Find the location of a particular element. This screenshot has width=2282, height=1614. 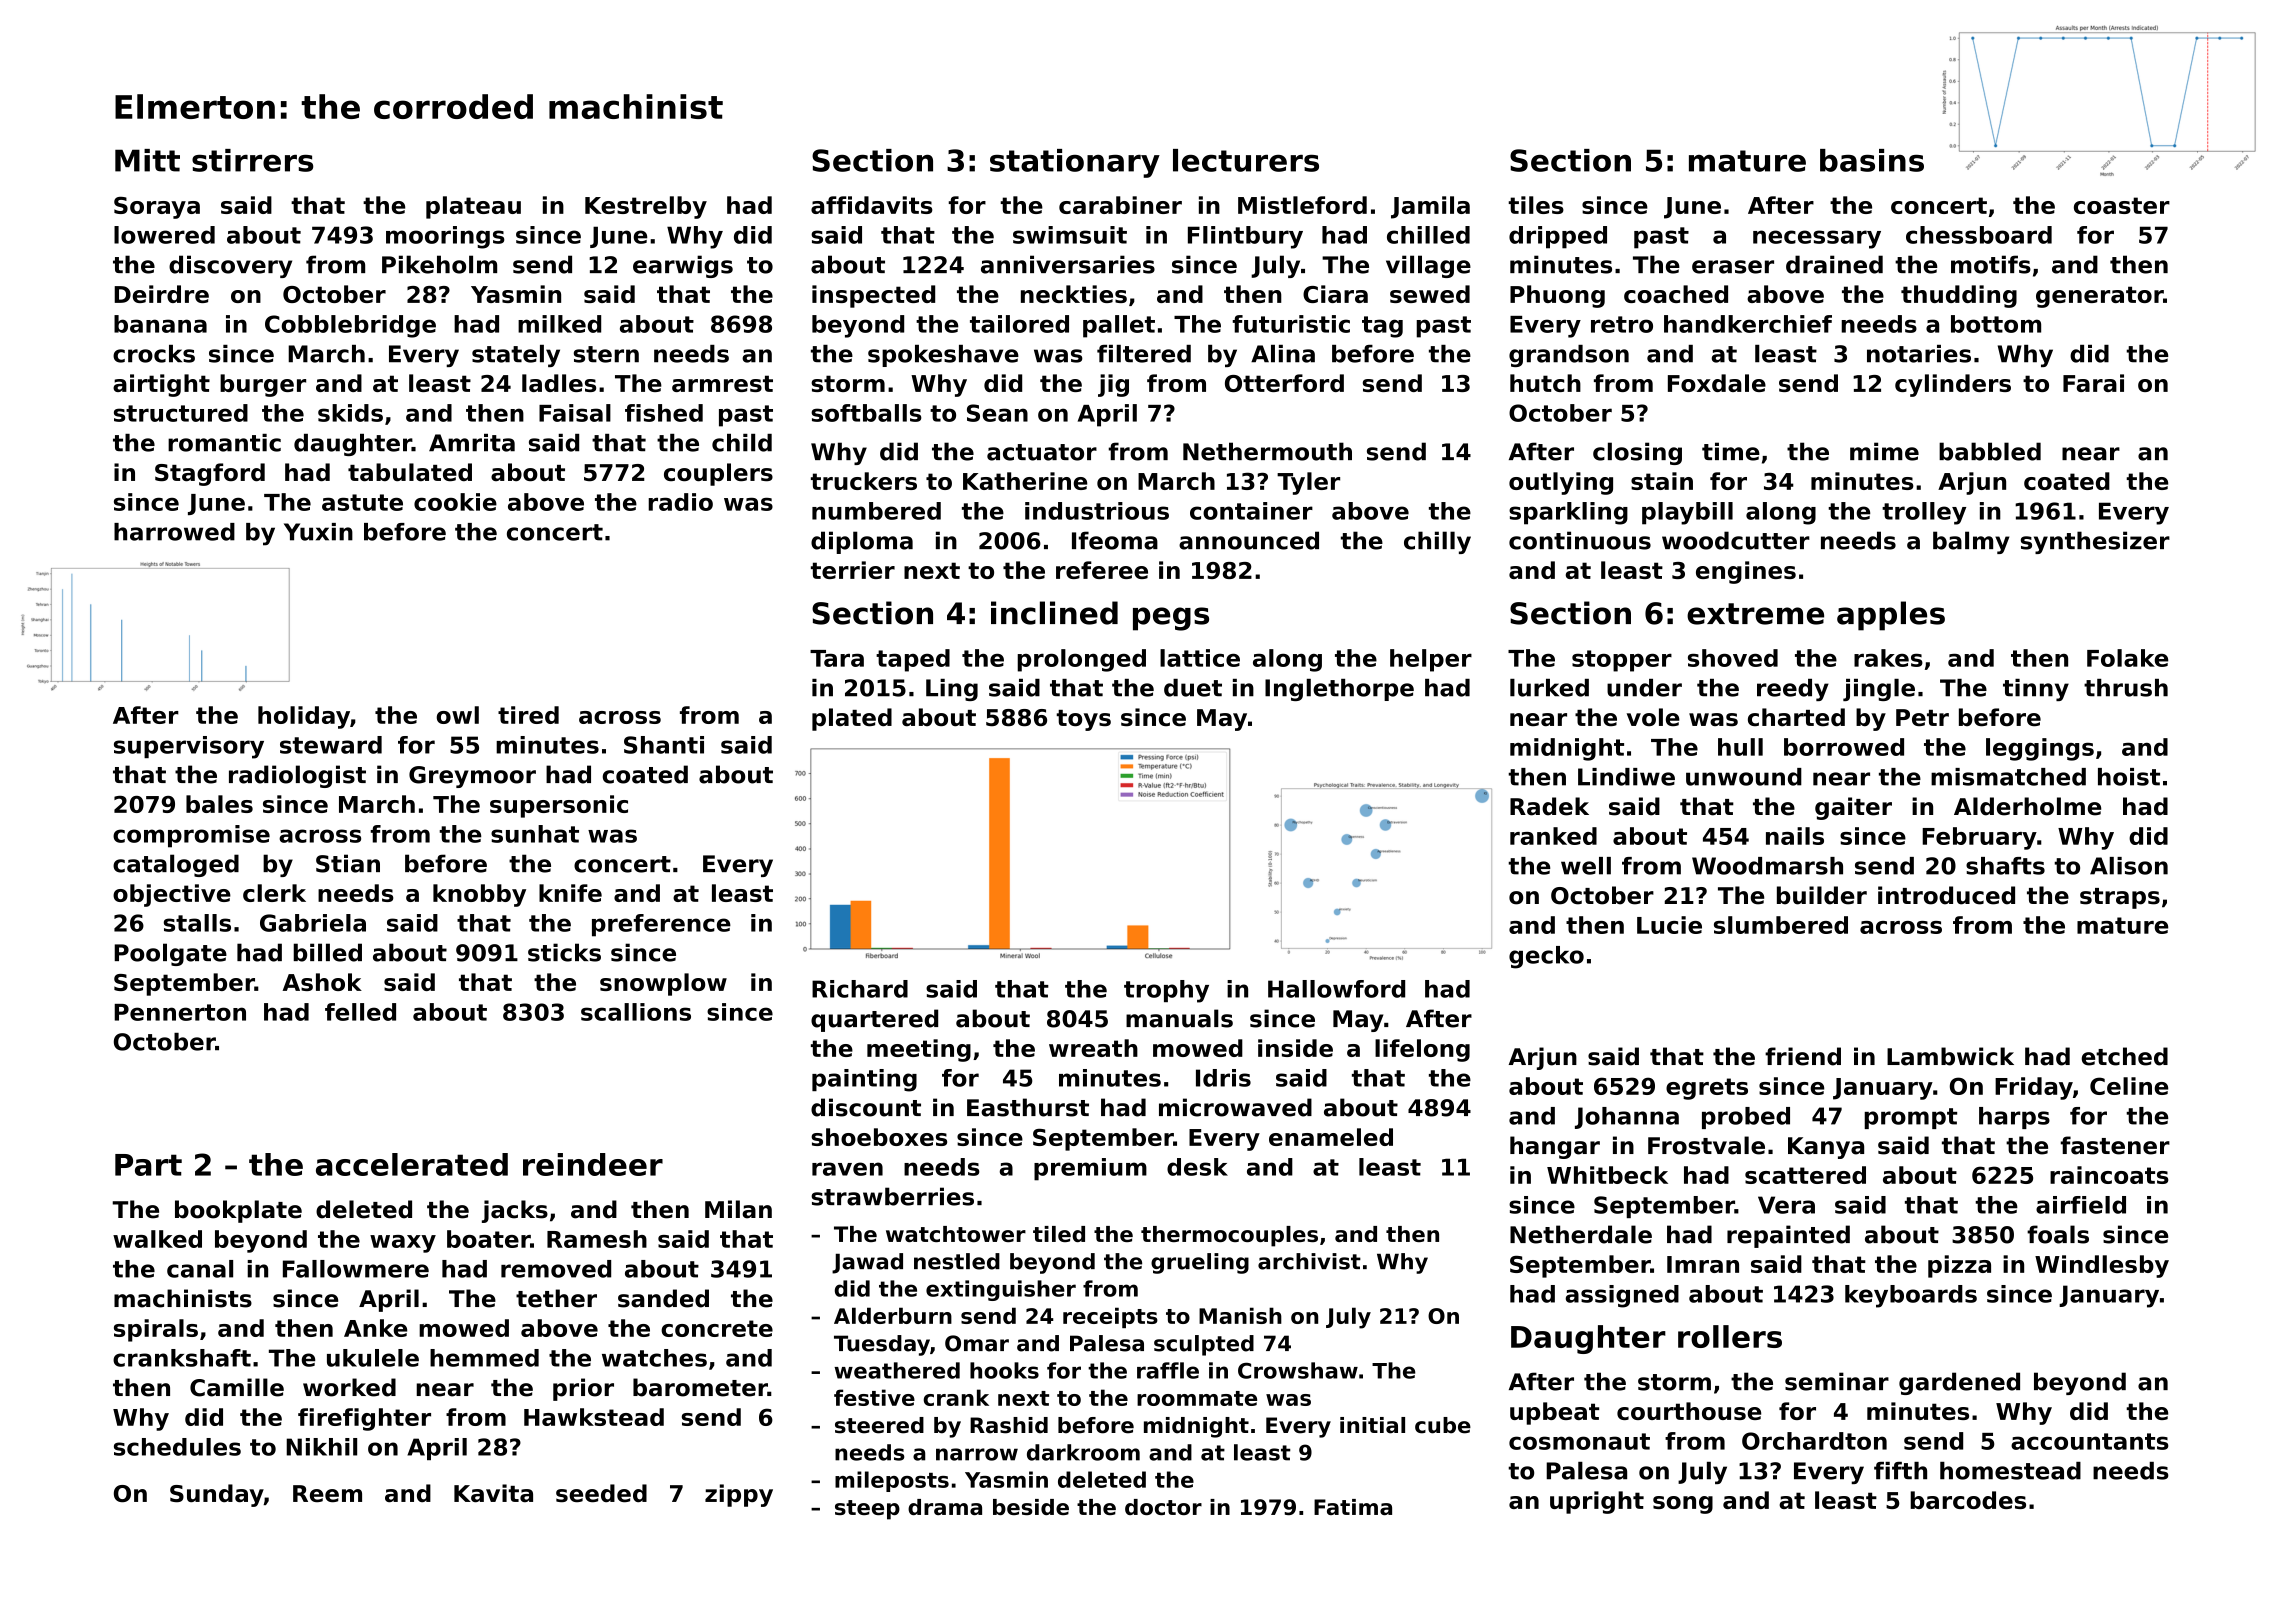

etched is located at coordinates (2124, 1056).
